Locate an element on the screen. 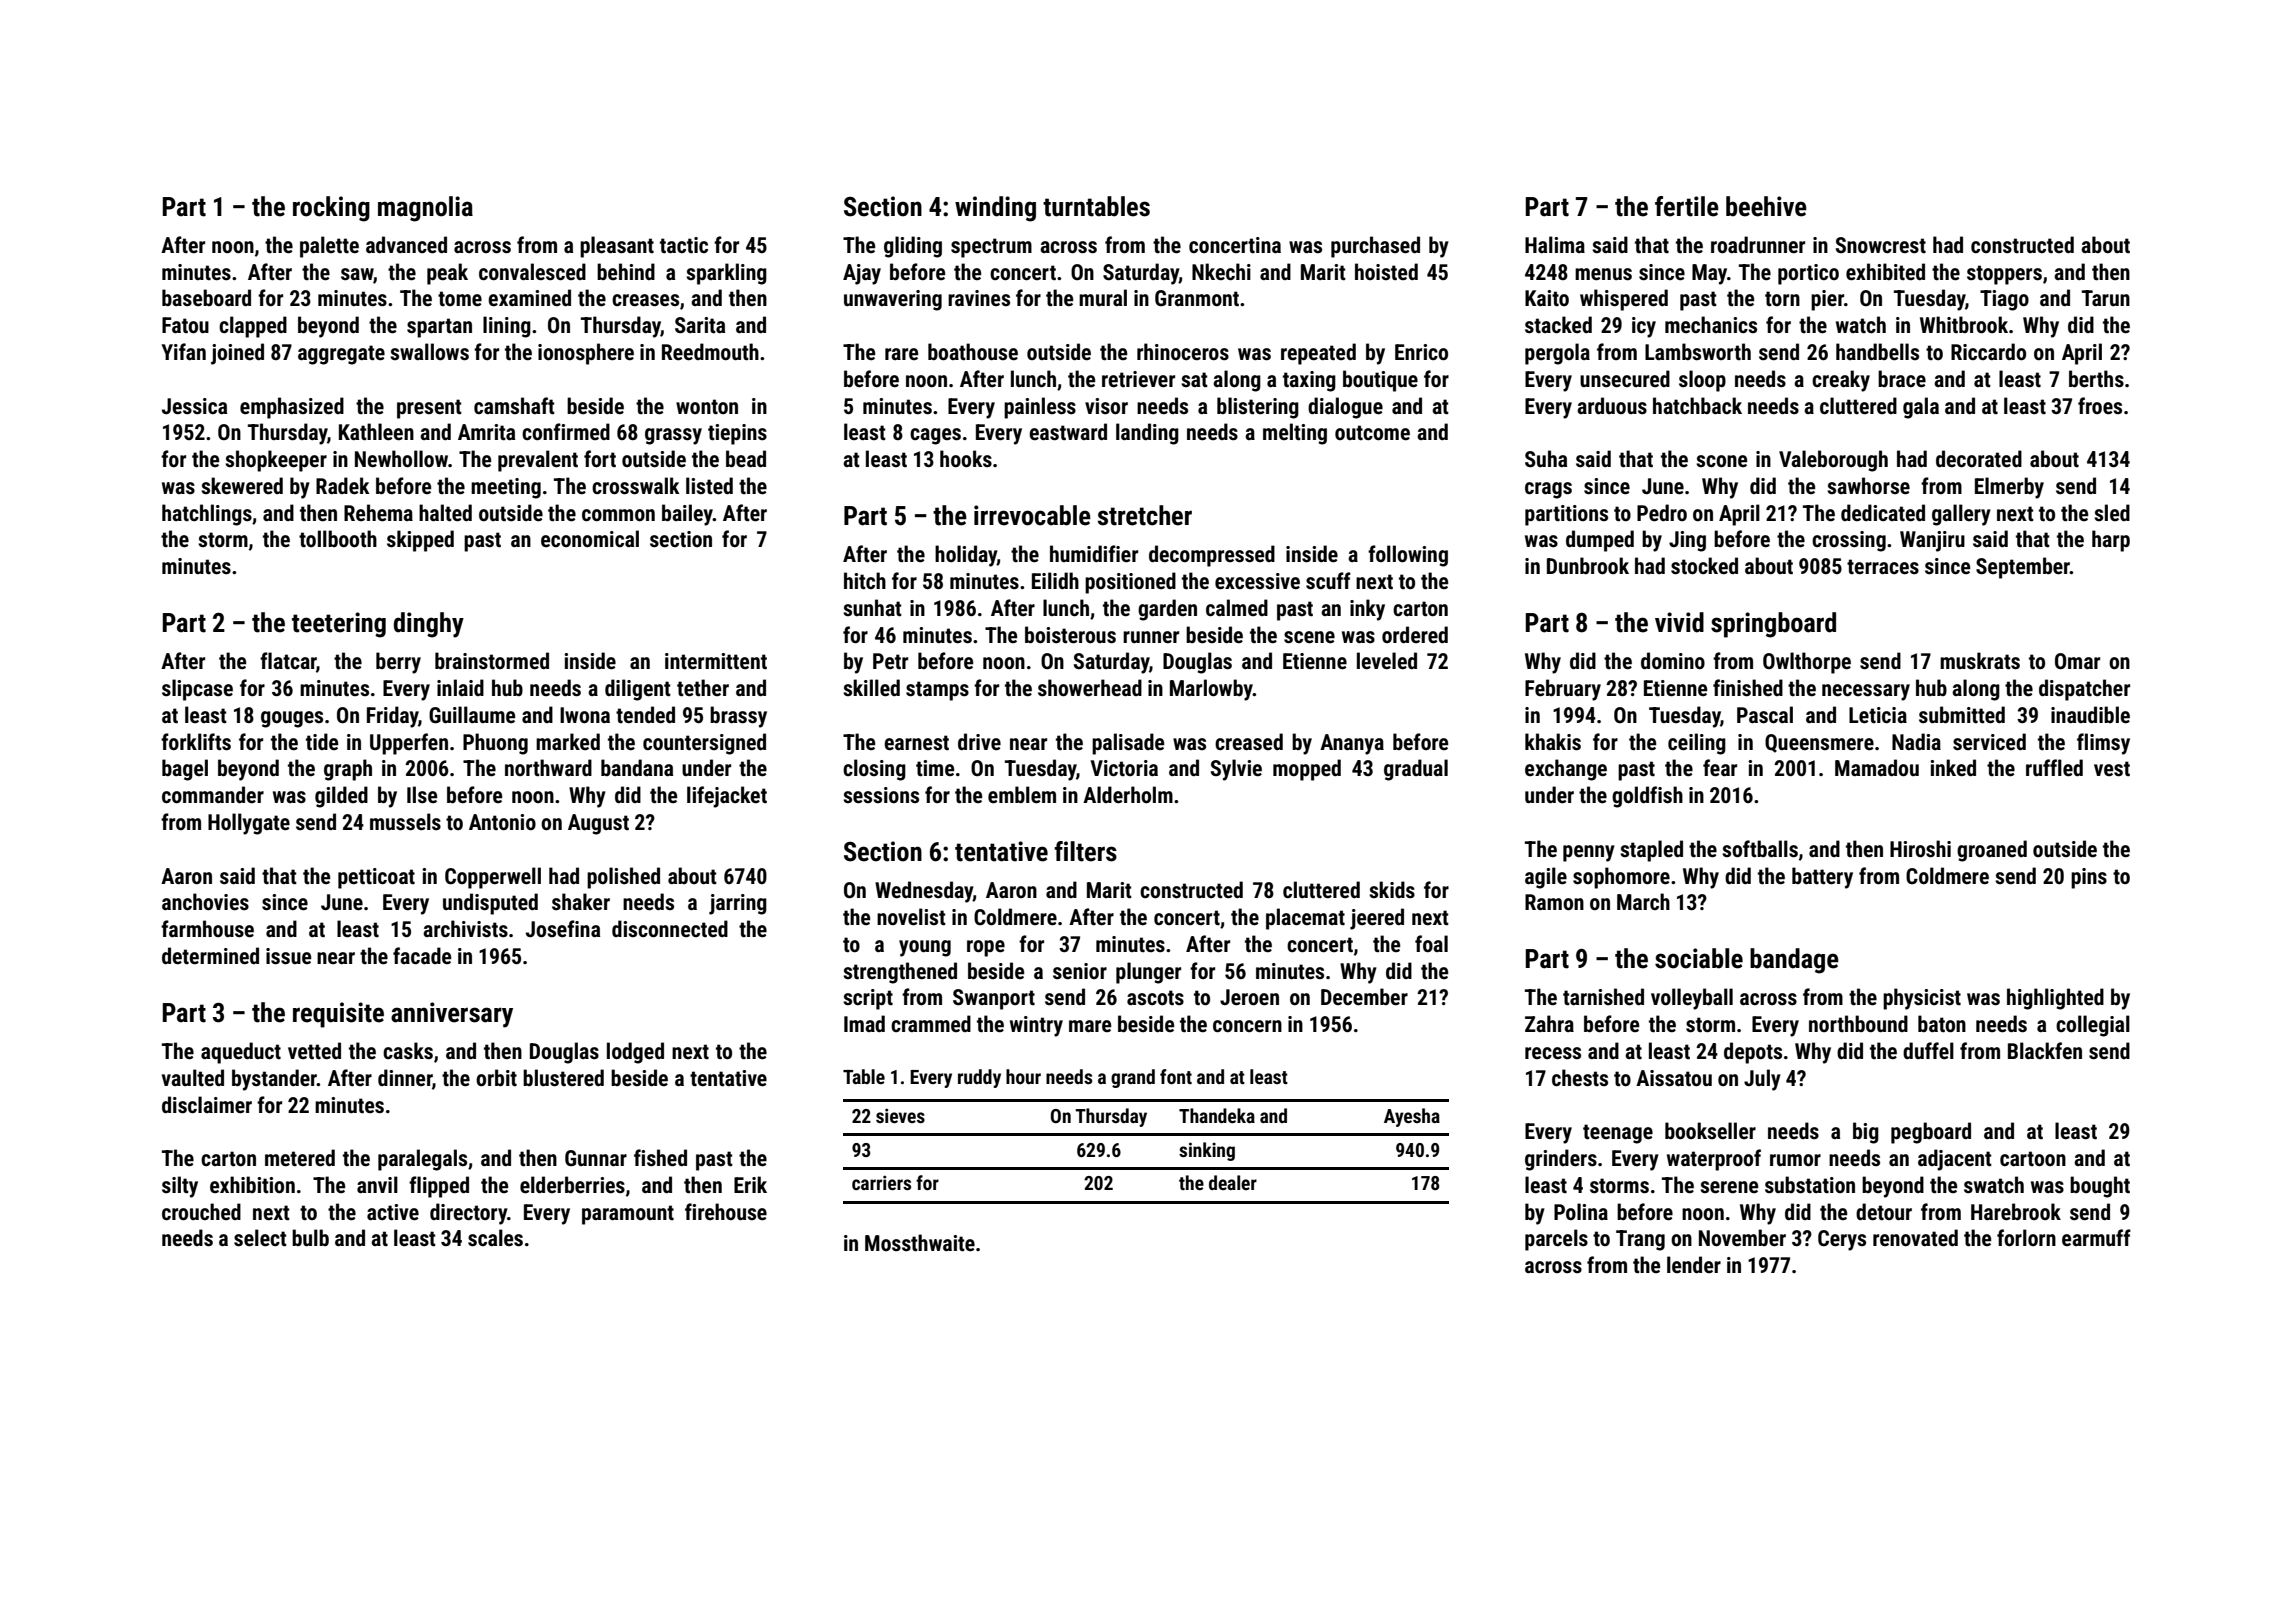 Image resolution: width=2292 pixels, height=1620 pixels. Marlowby is located at coordinates (1211, 690).
